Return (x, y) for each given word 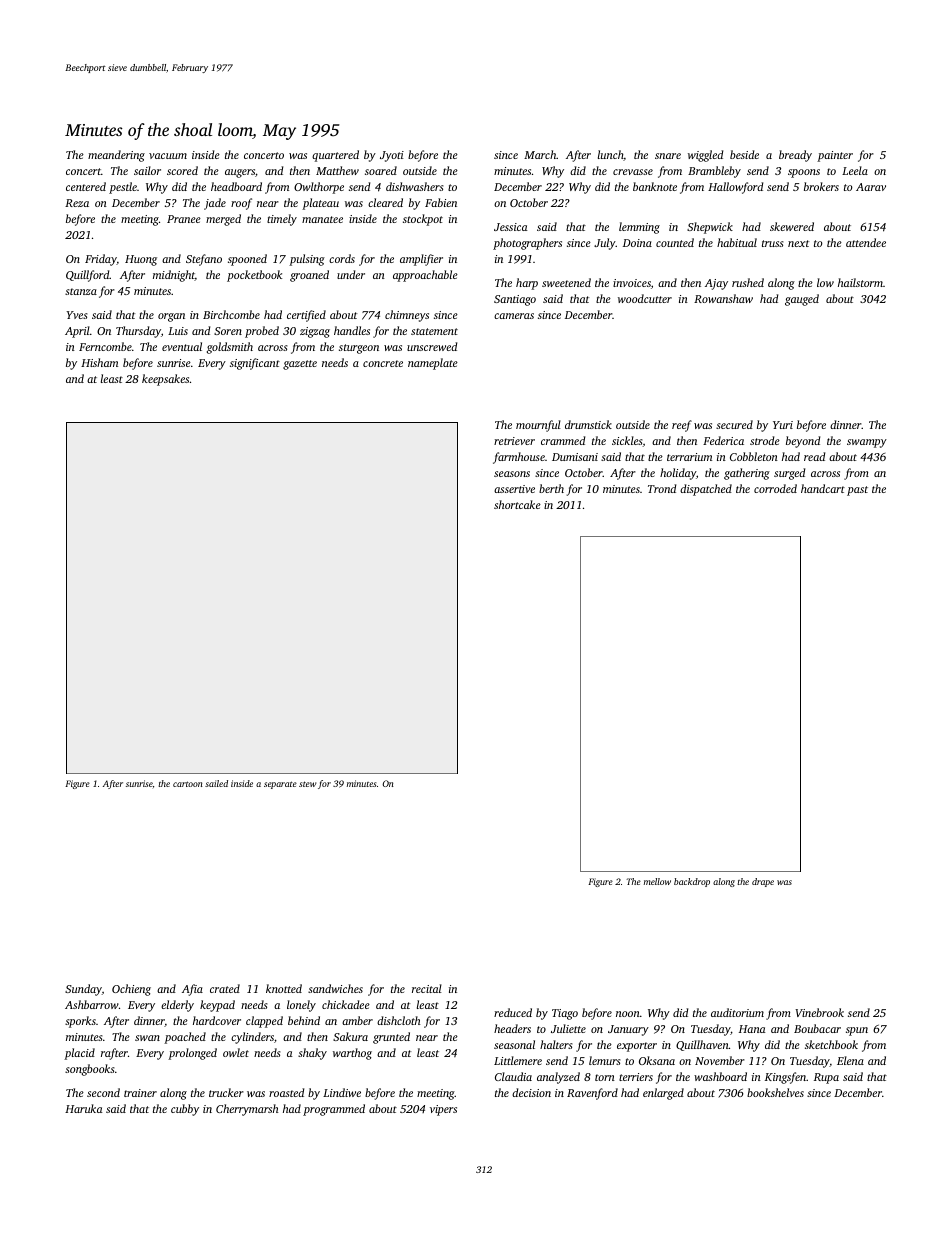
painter (835, 156)
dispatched (706, 490)
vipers (443, 1110)
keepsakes (165, 380)
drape (763, 882)
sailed (216, 783)
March (540, 154)
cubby (185, 1110)
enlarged (663, 1094)
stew (307, 784)
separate (280, 785)
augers (240, 173)
